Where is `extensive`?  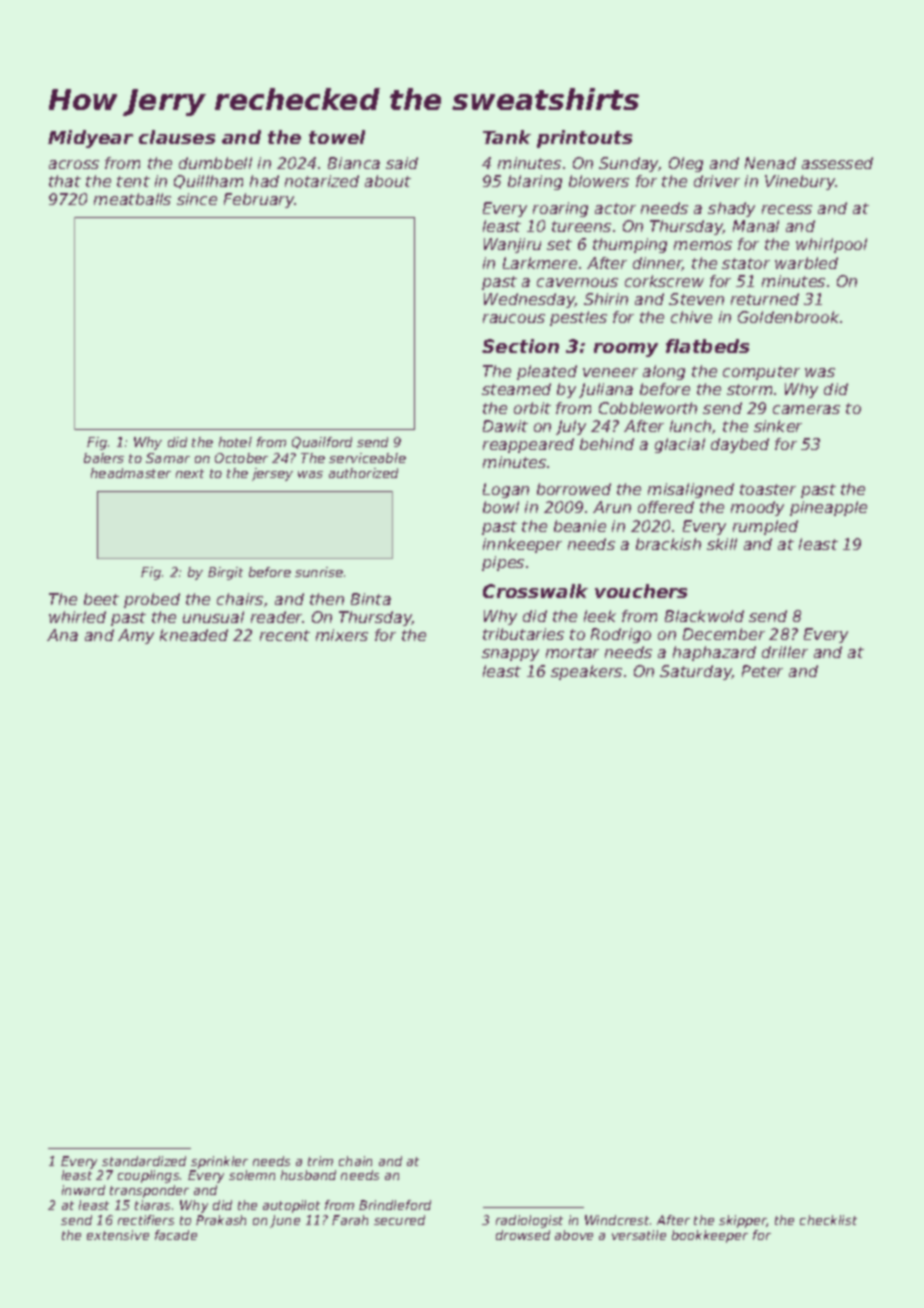 extensive is located at coordinates (118, 1235).
